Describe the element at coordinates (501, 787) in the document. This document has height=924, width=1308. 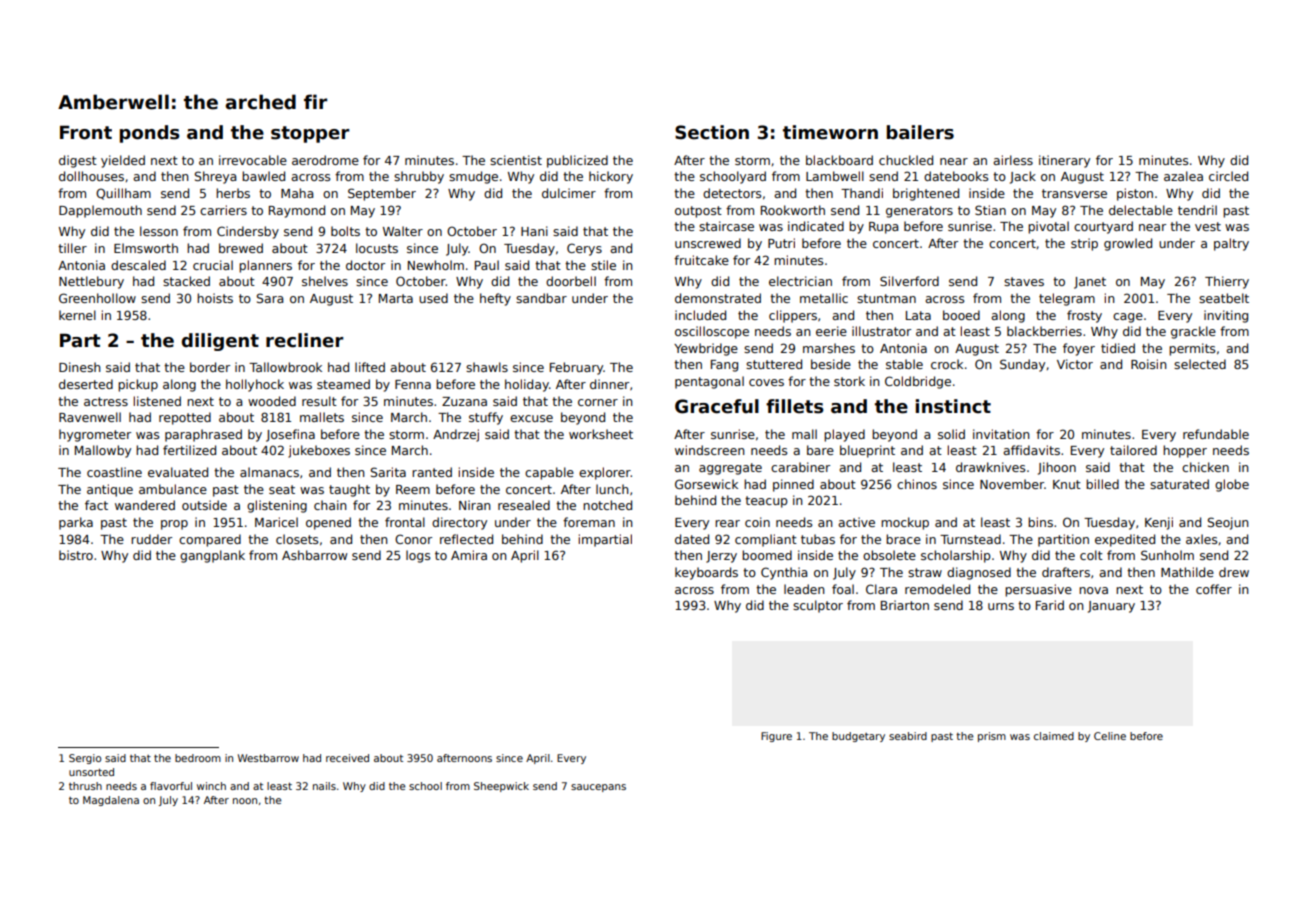
I see `Sheepwick` at that location.
